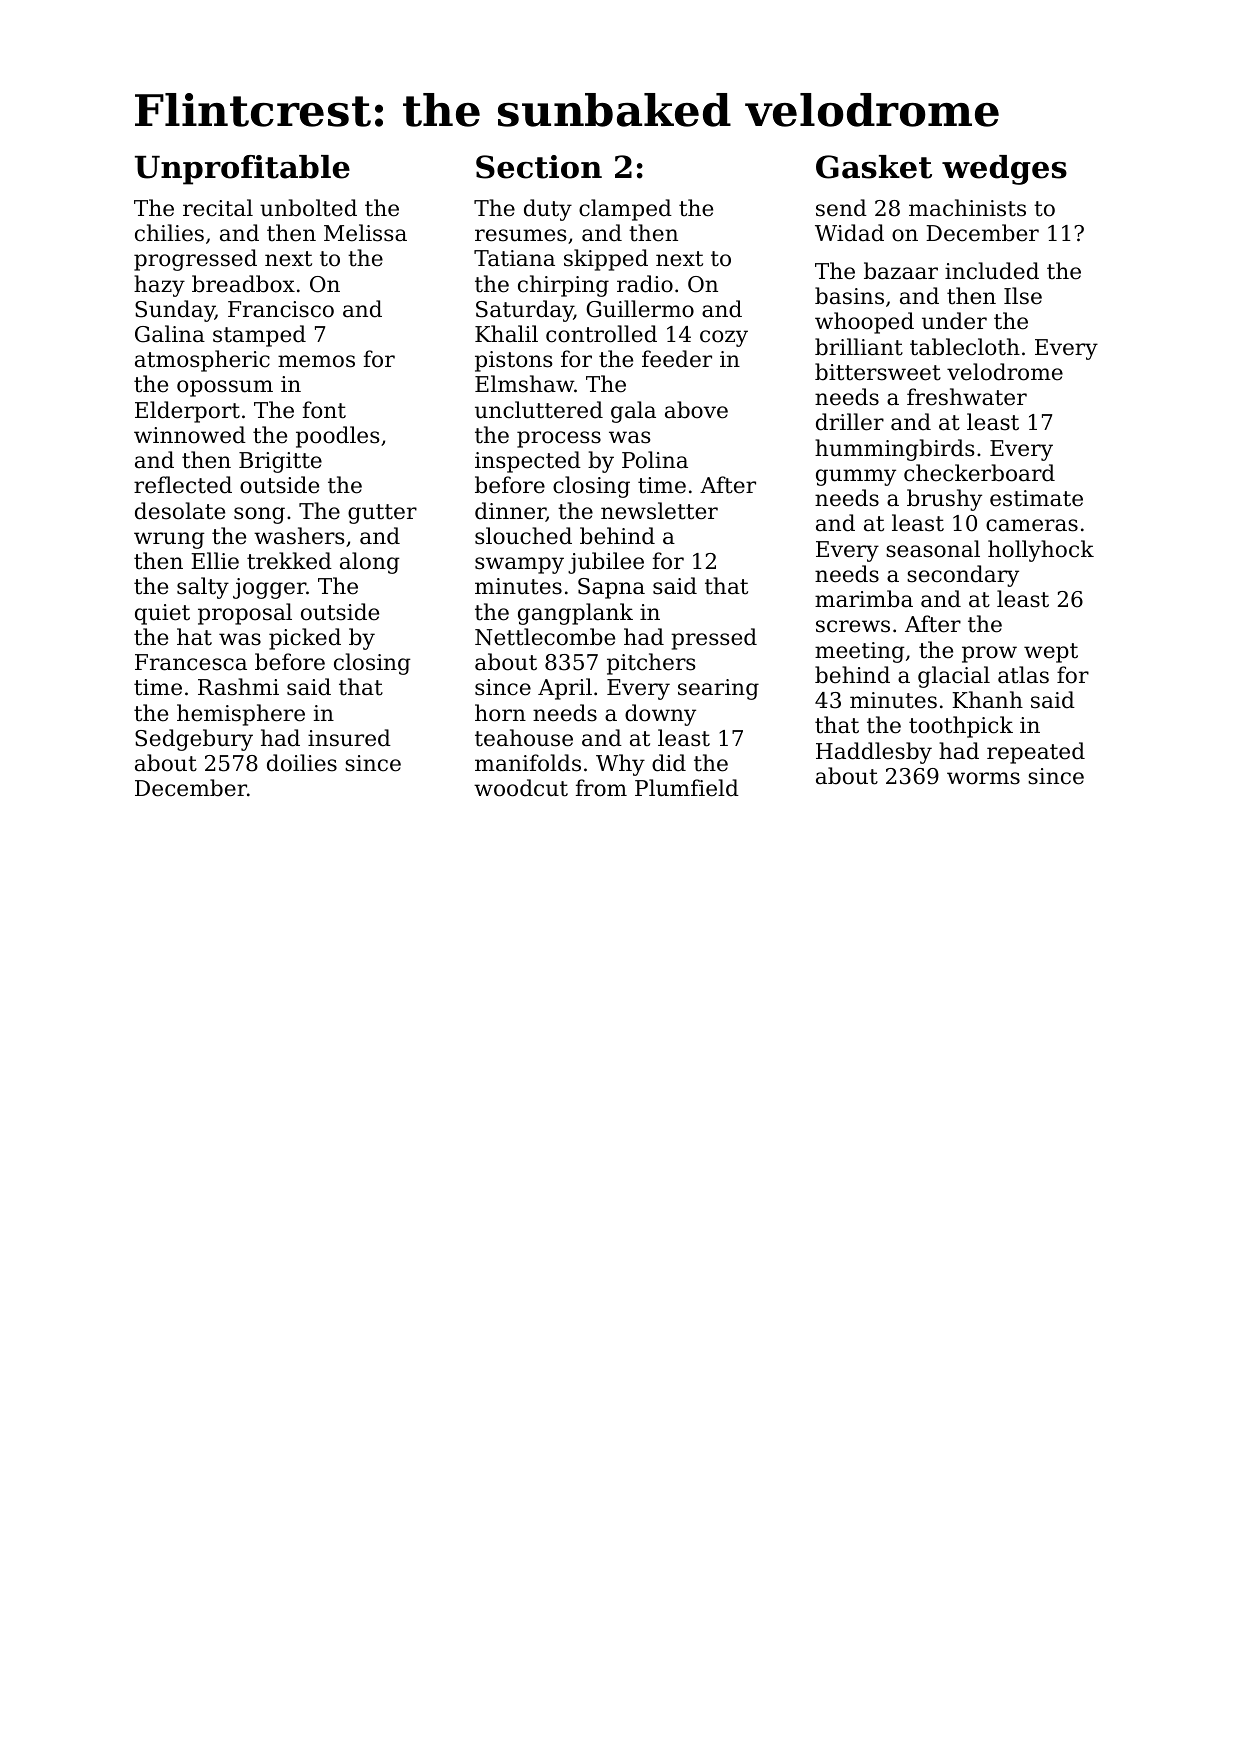 This page has width=1234, height=1745. I want to click on worms, so click(983, 778).
